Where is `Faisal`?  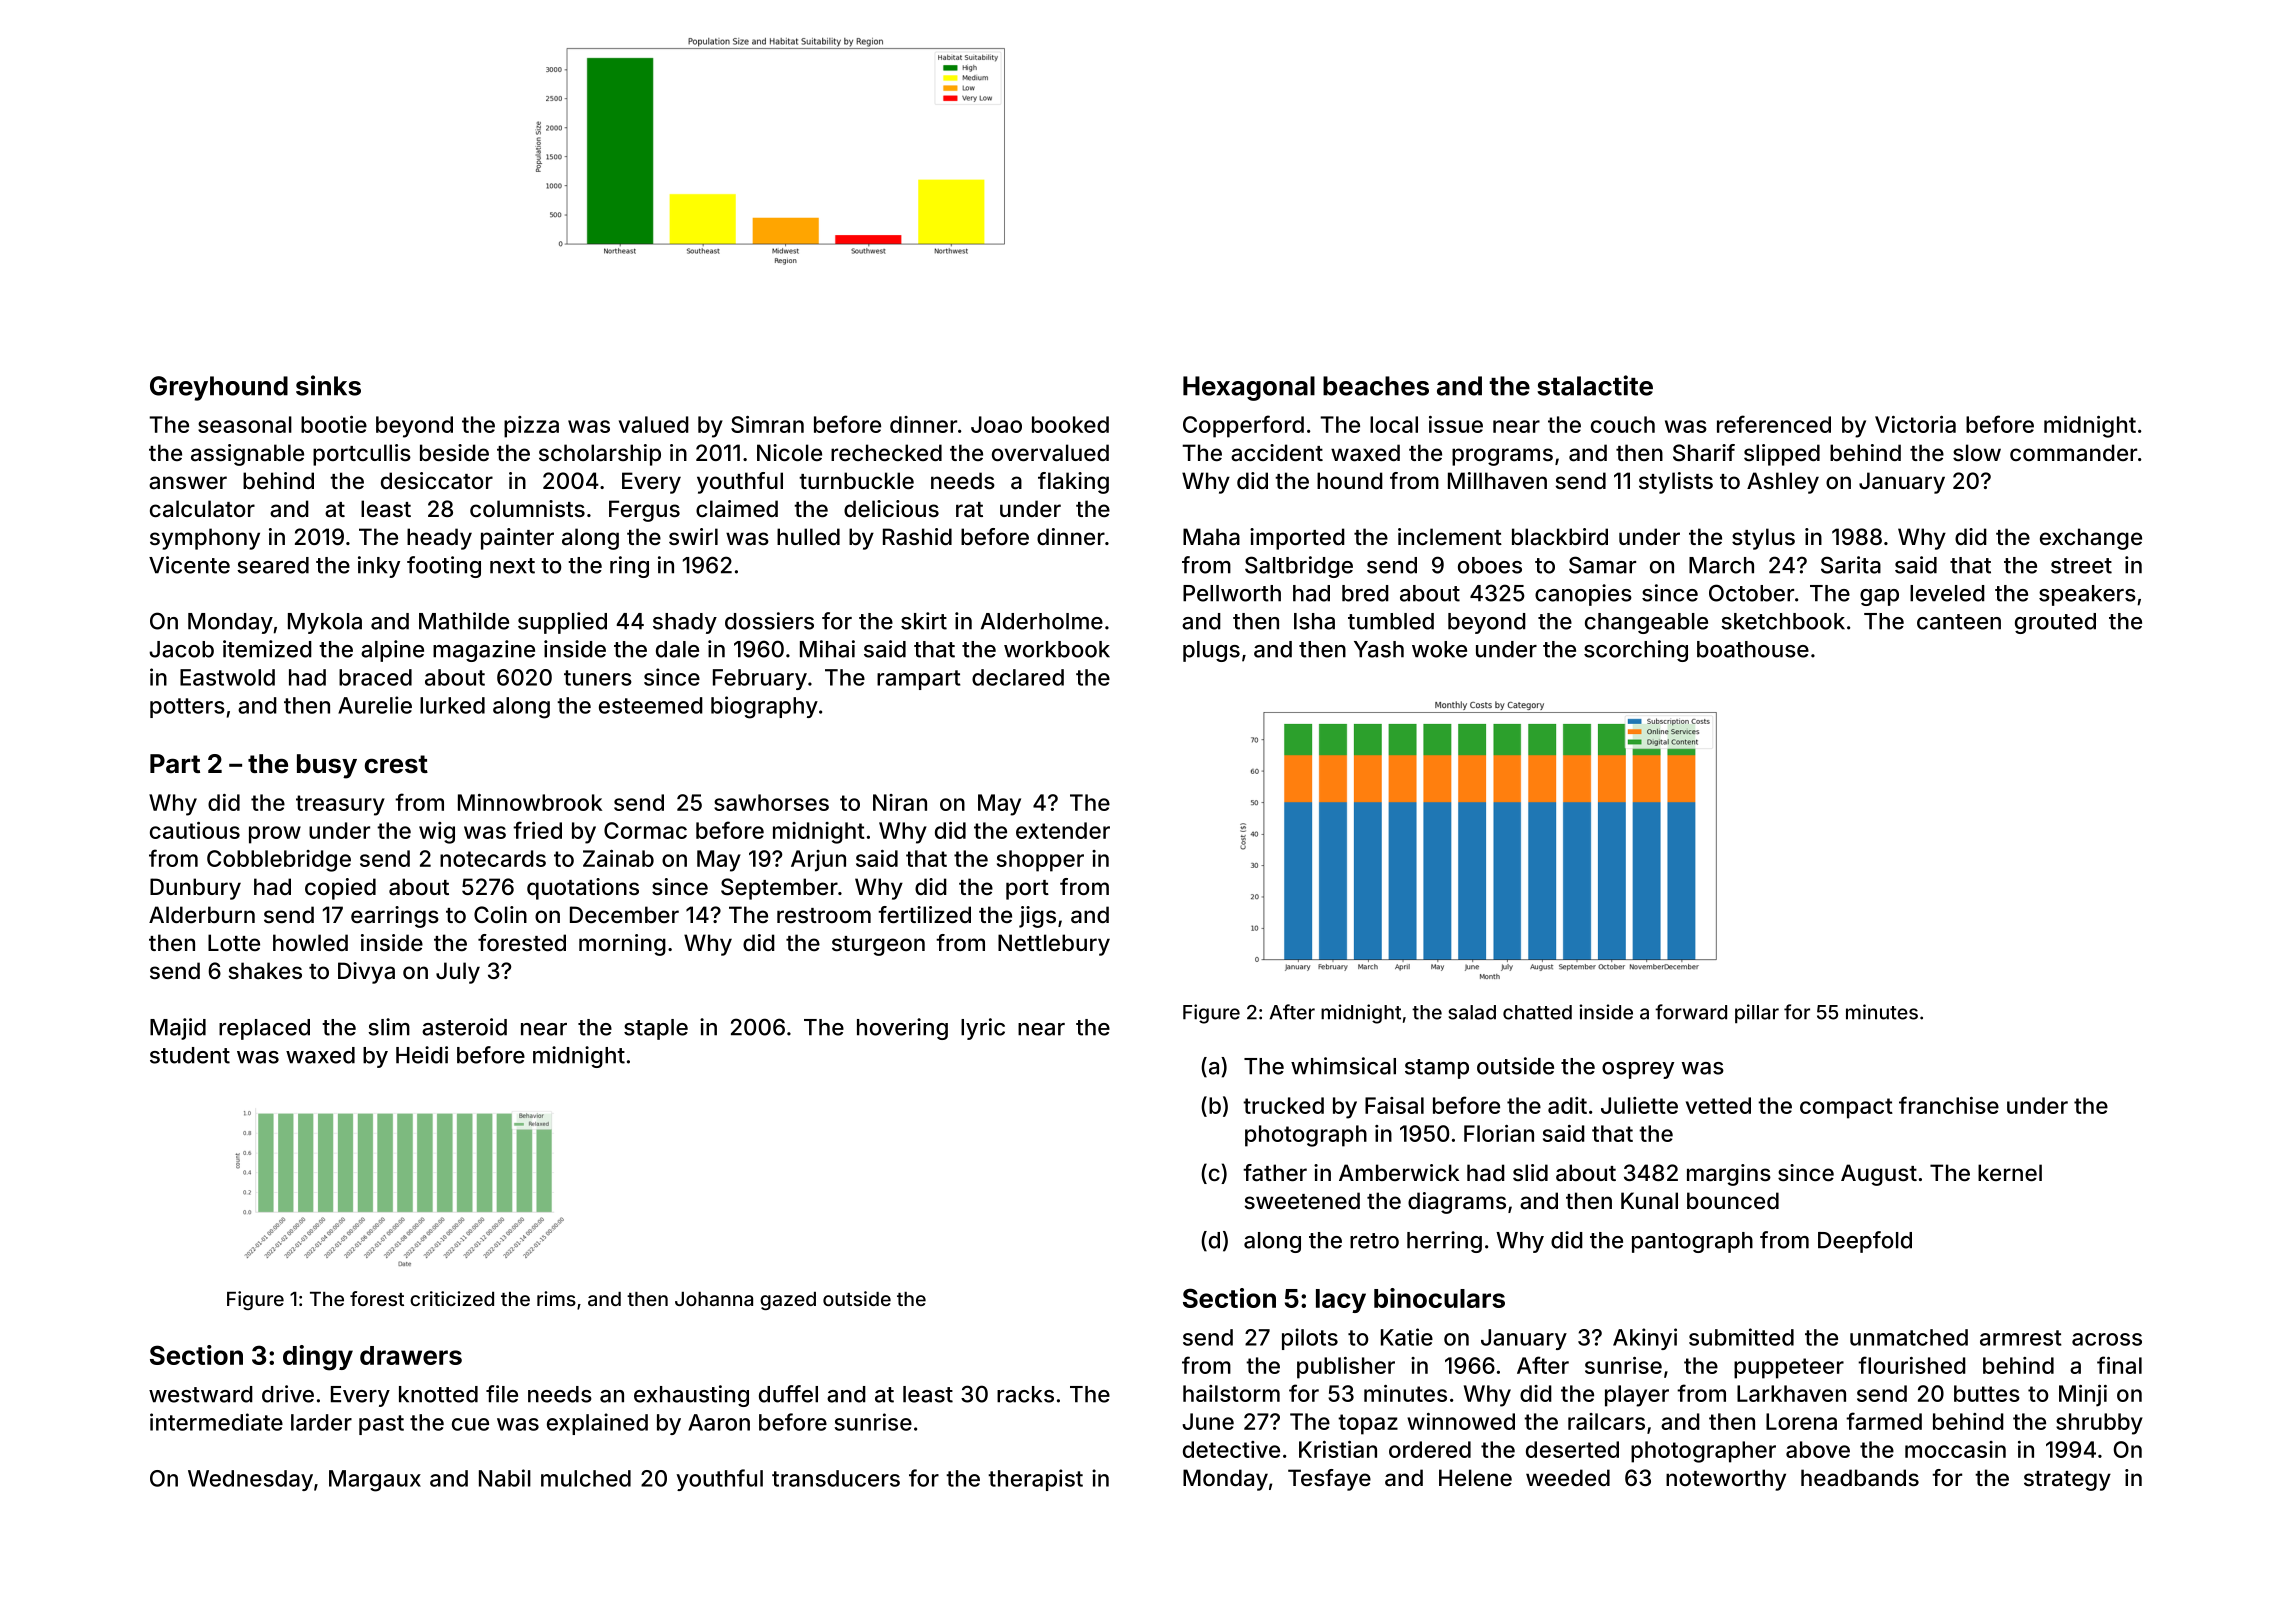
Faisal is located at coordinates (1394, 1105).
